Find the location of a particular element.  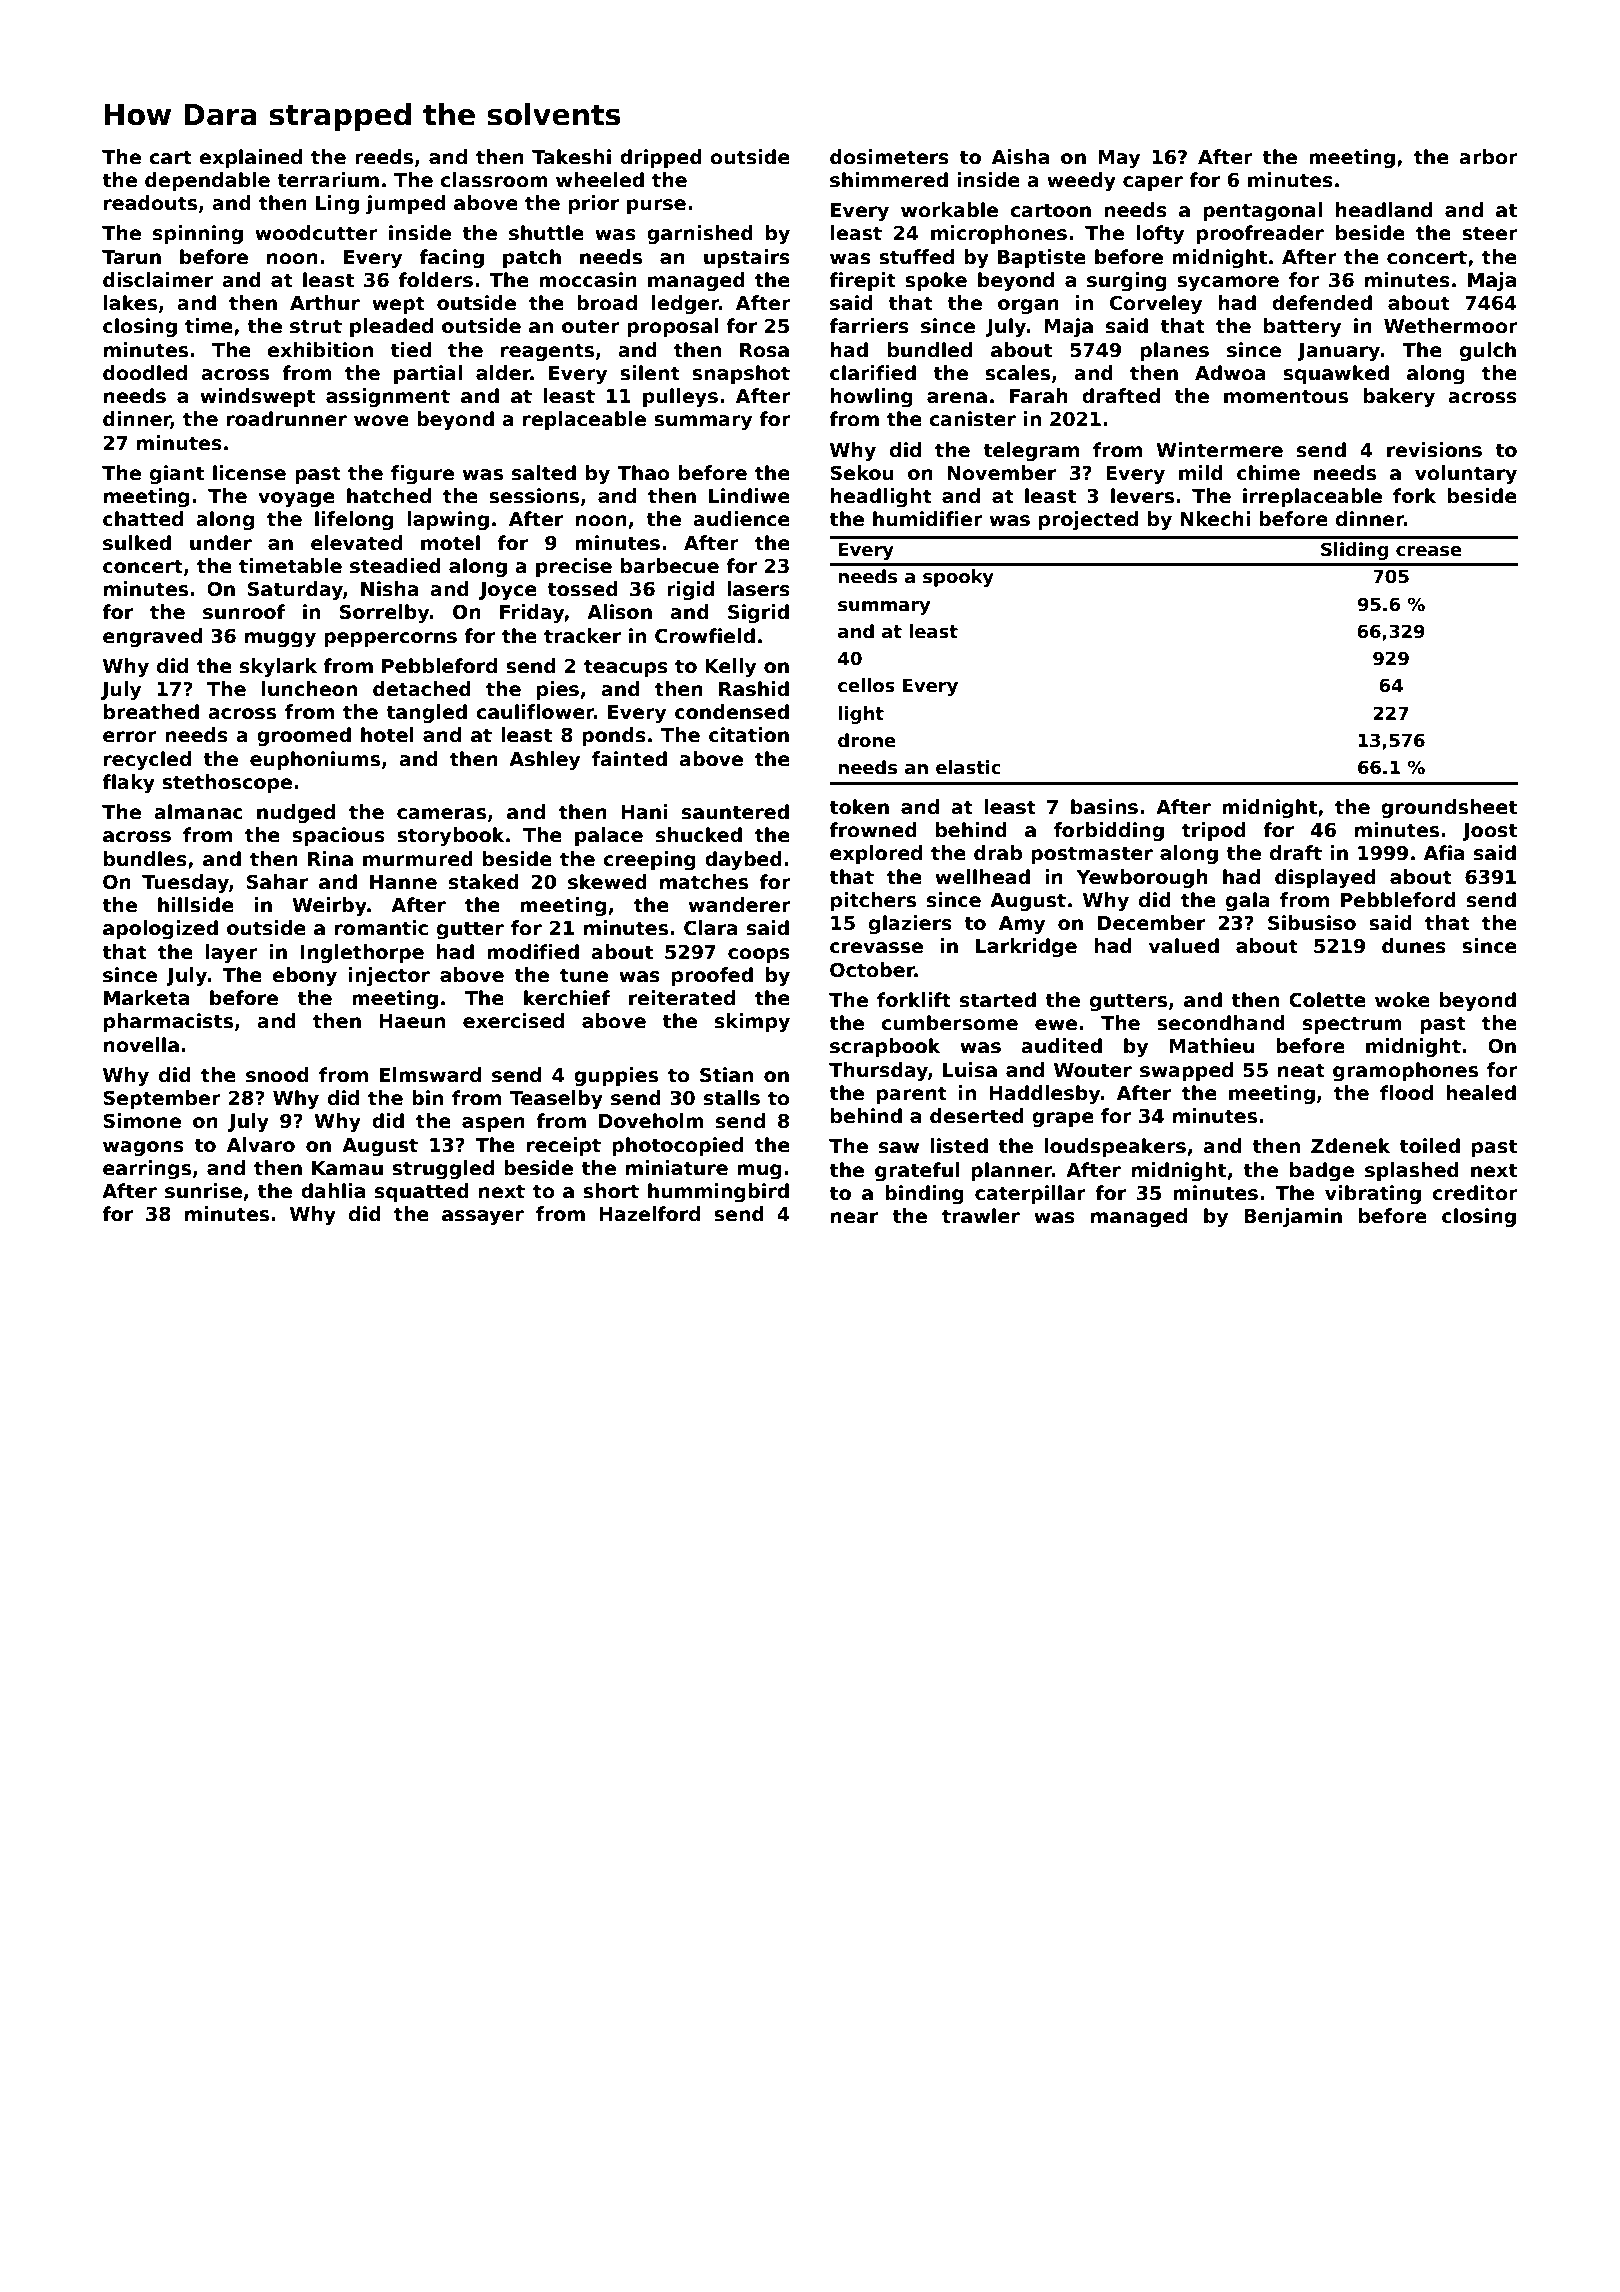

jumped is located at coordinates (406, 204).
